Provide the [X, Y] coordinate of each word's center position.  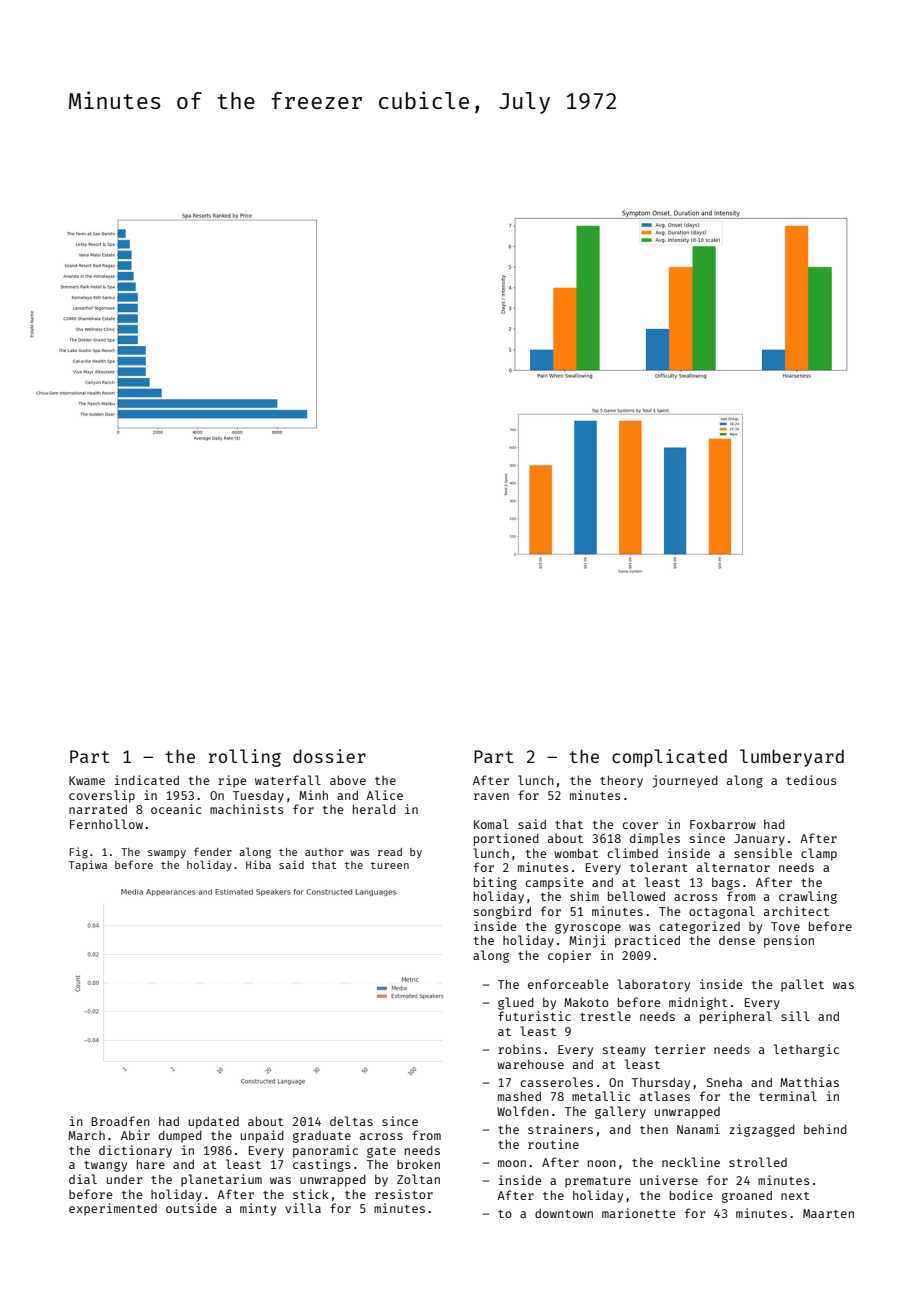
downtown [564, 1213]
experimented [113, 1209]
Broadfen [121, 1121]
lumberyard [792, 758]
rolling [245, 758]
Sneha [724, 1082]
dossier [329, 756]
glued [516, 1003]
